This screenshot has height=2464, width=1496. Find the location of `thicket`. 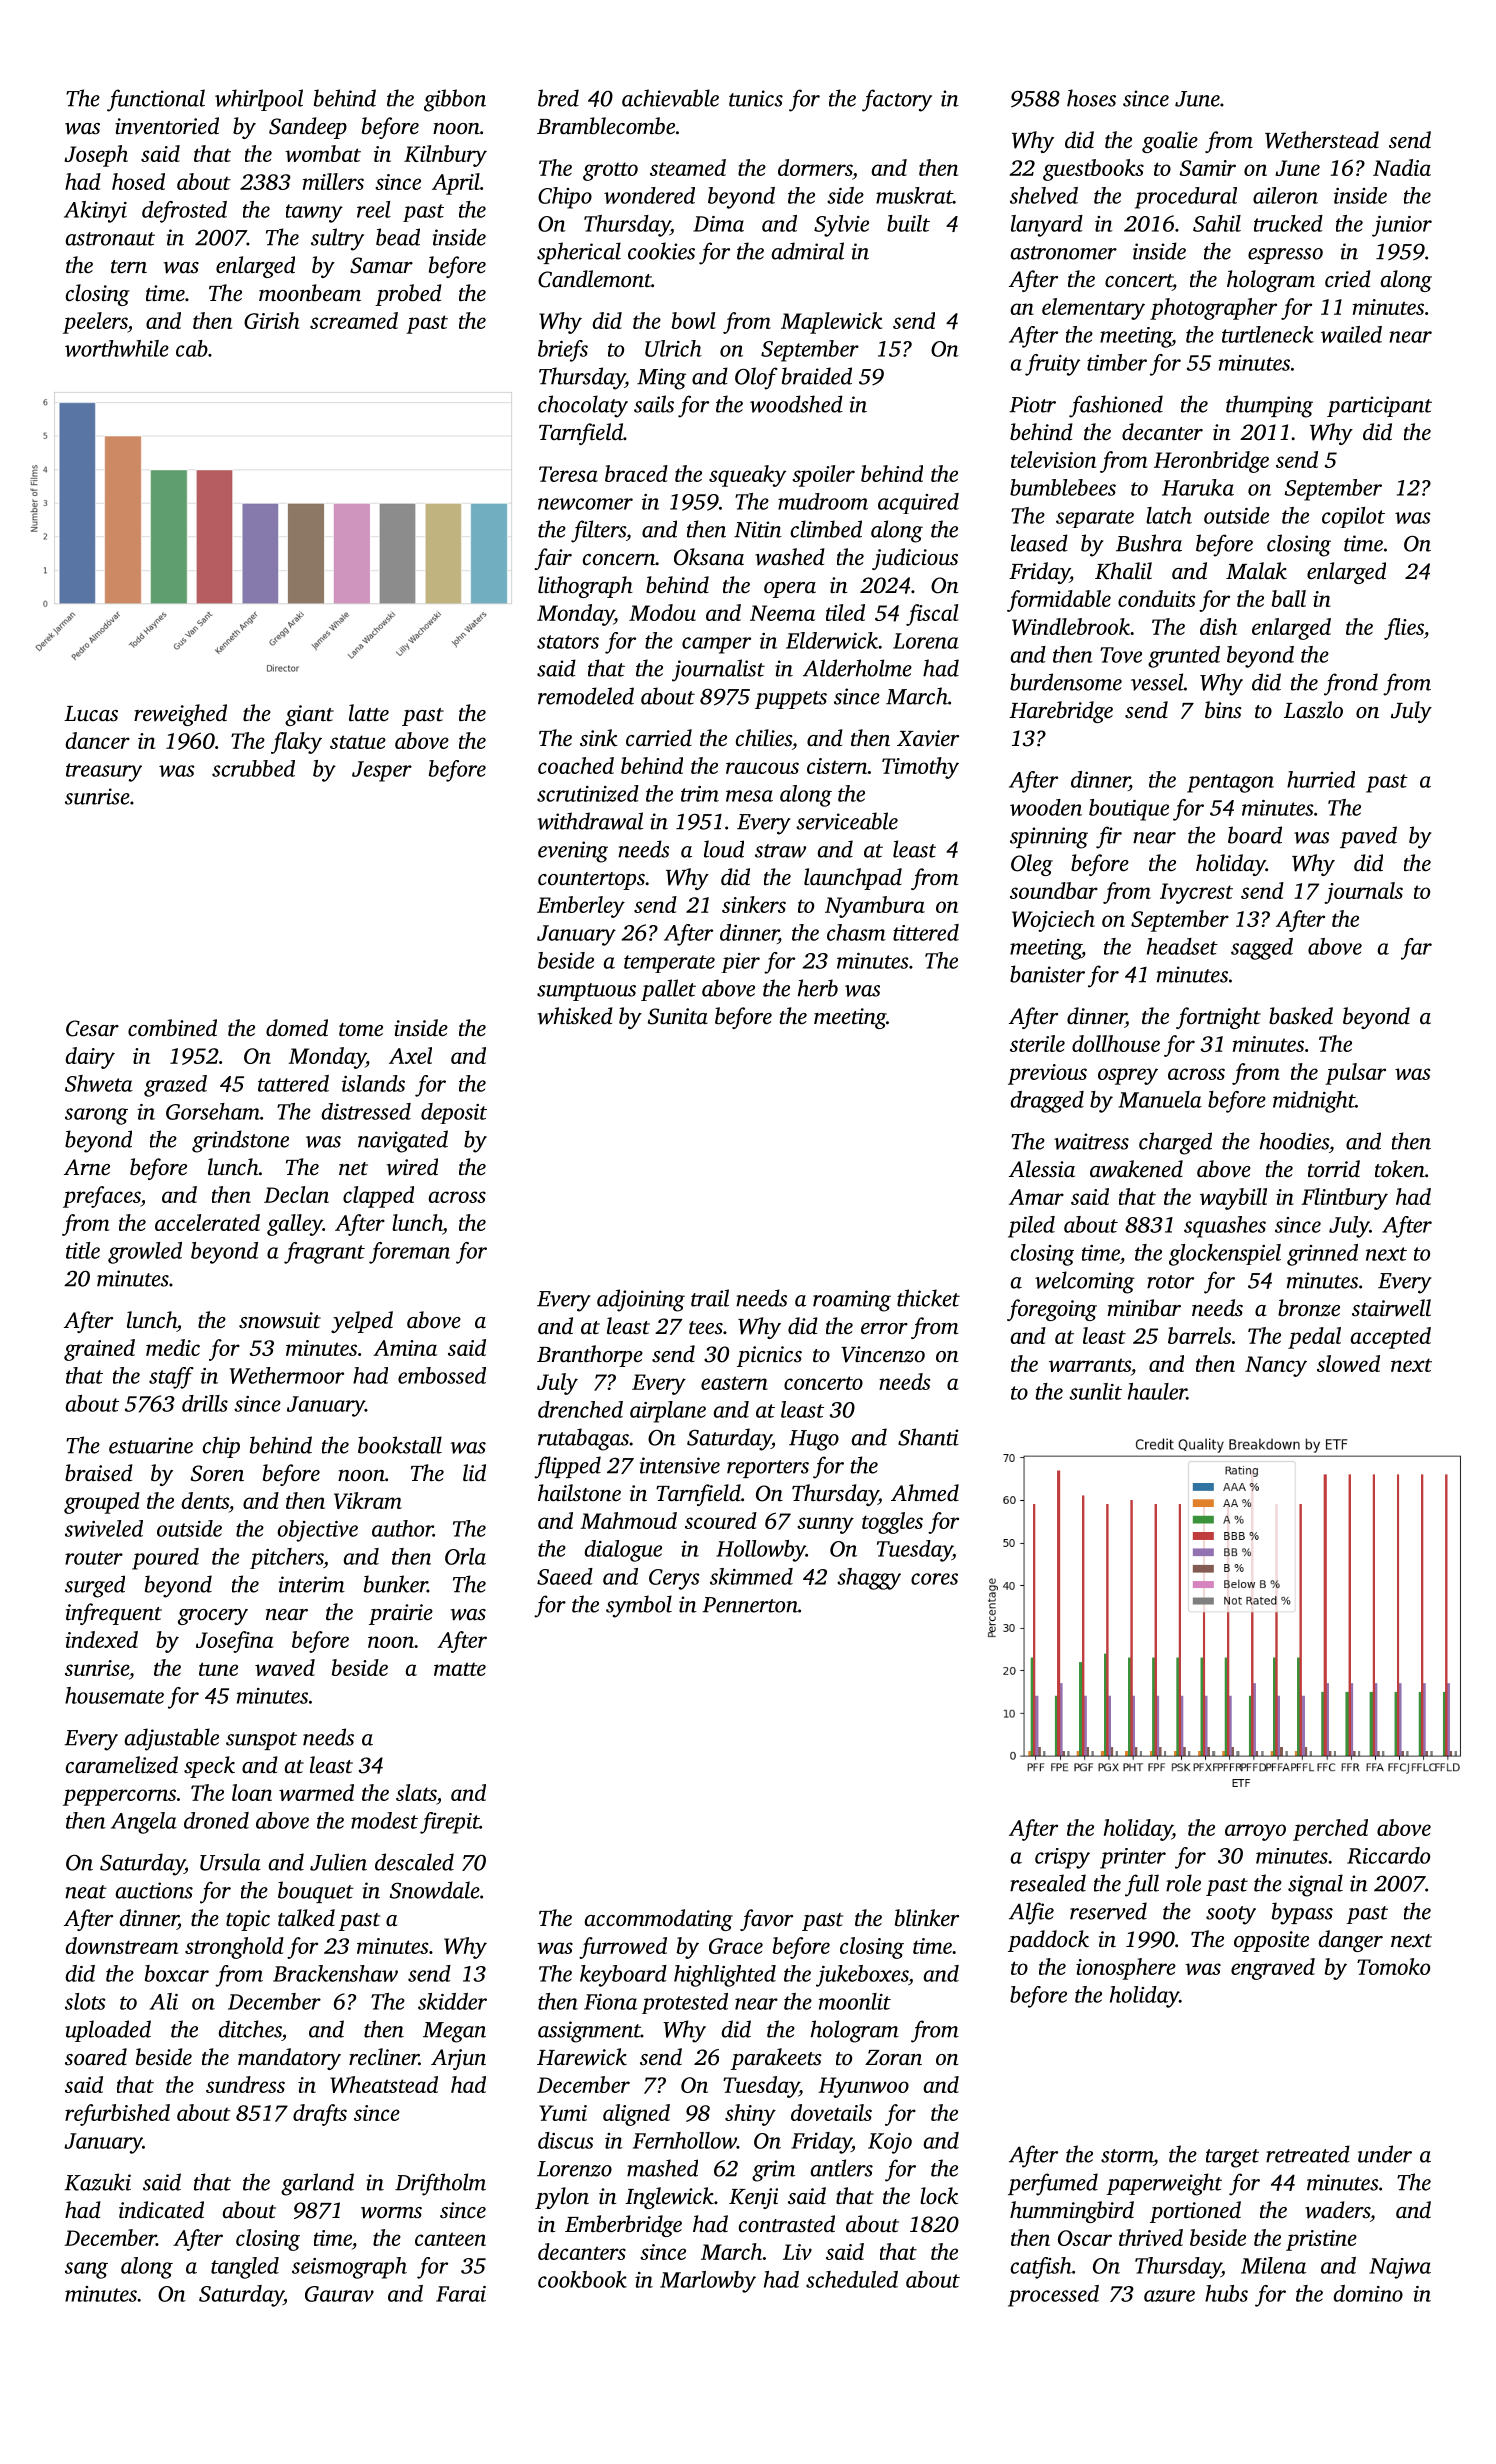

thicket is located at coordinates (928, 1298).
